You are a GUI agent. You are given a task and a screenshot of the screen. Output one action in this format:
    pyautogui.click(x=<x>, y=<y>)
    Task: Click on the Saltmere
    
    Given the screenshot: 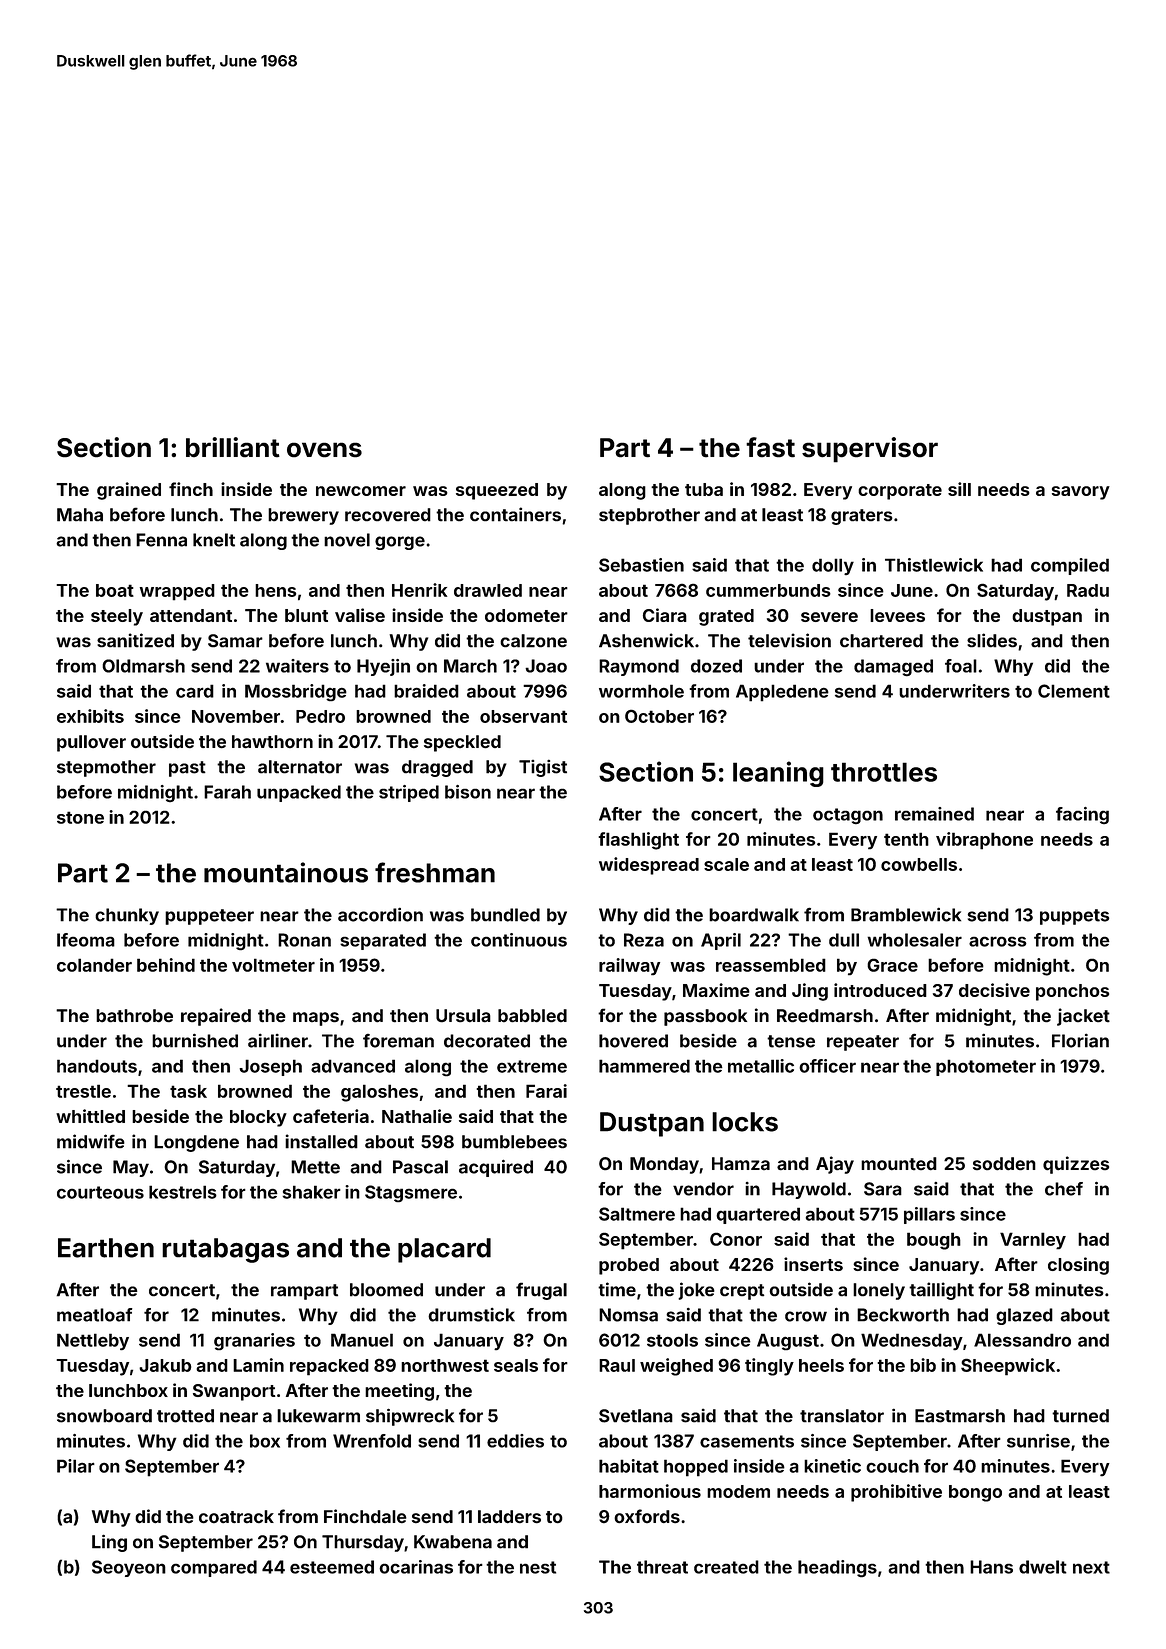 What is the action you would take?
    pyautogui.click(x=637, y=1214)
